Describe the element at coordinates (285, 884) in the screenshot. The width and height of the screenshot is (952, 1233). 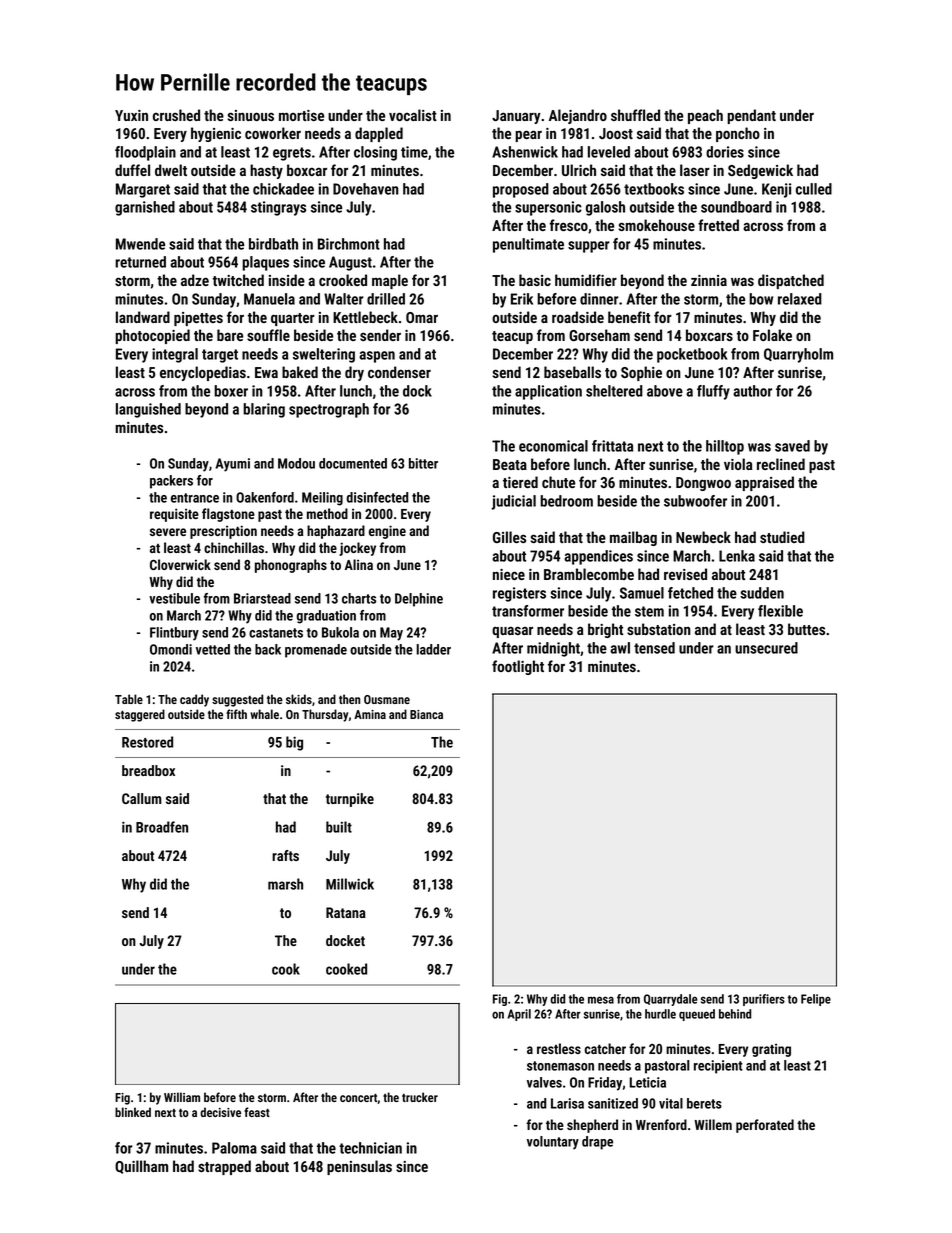
I see `marsh` at that location.
